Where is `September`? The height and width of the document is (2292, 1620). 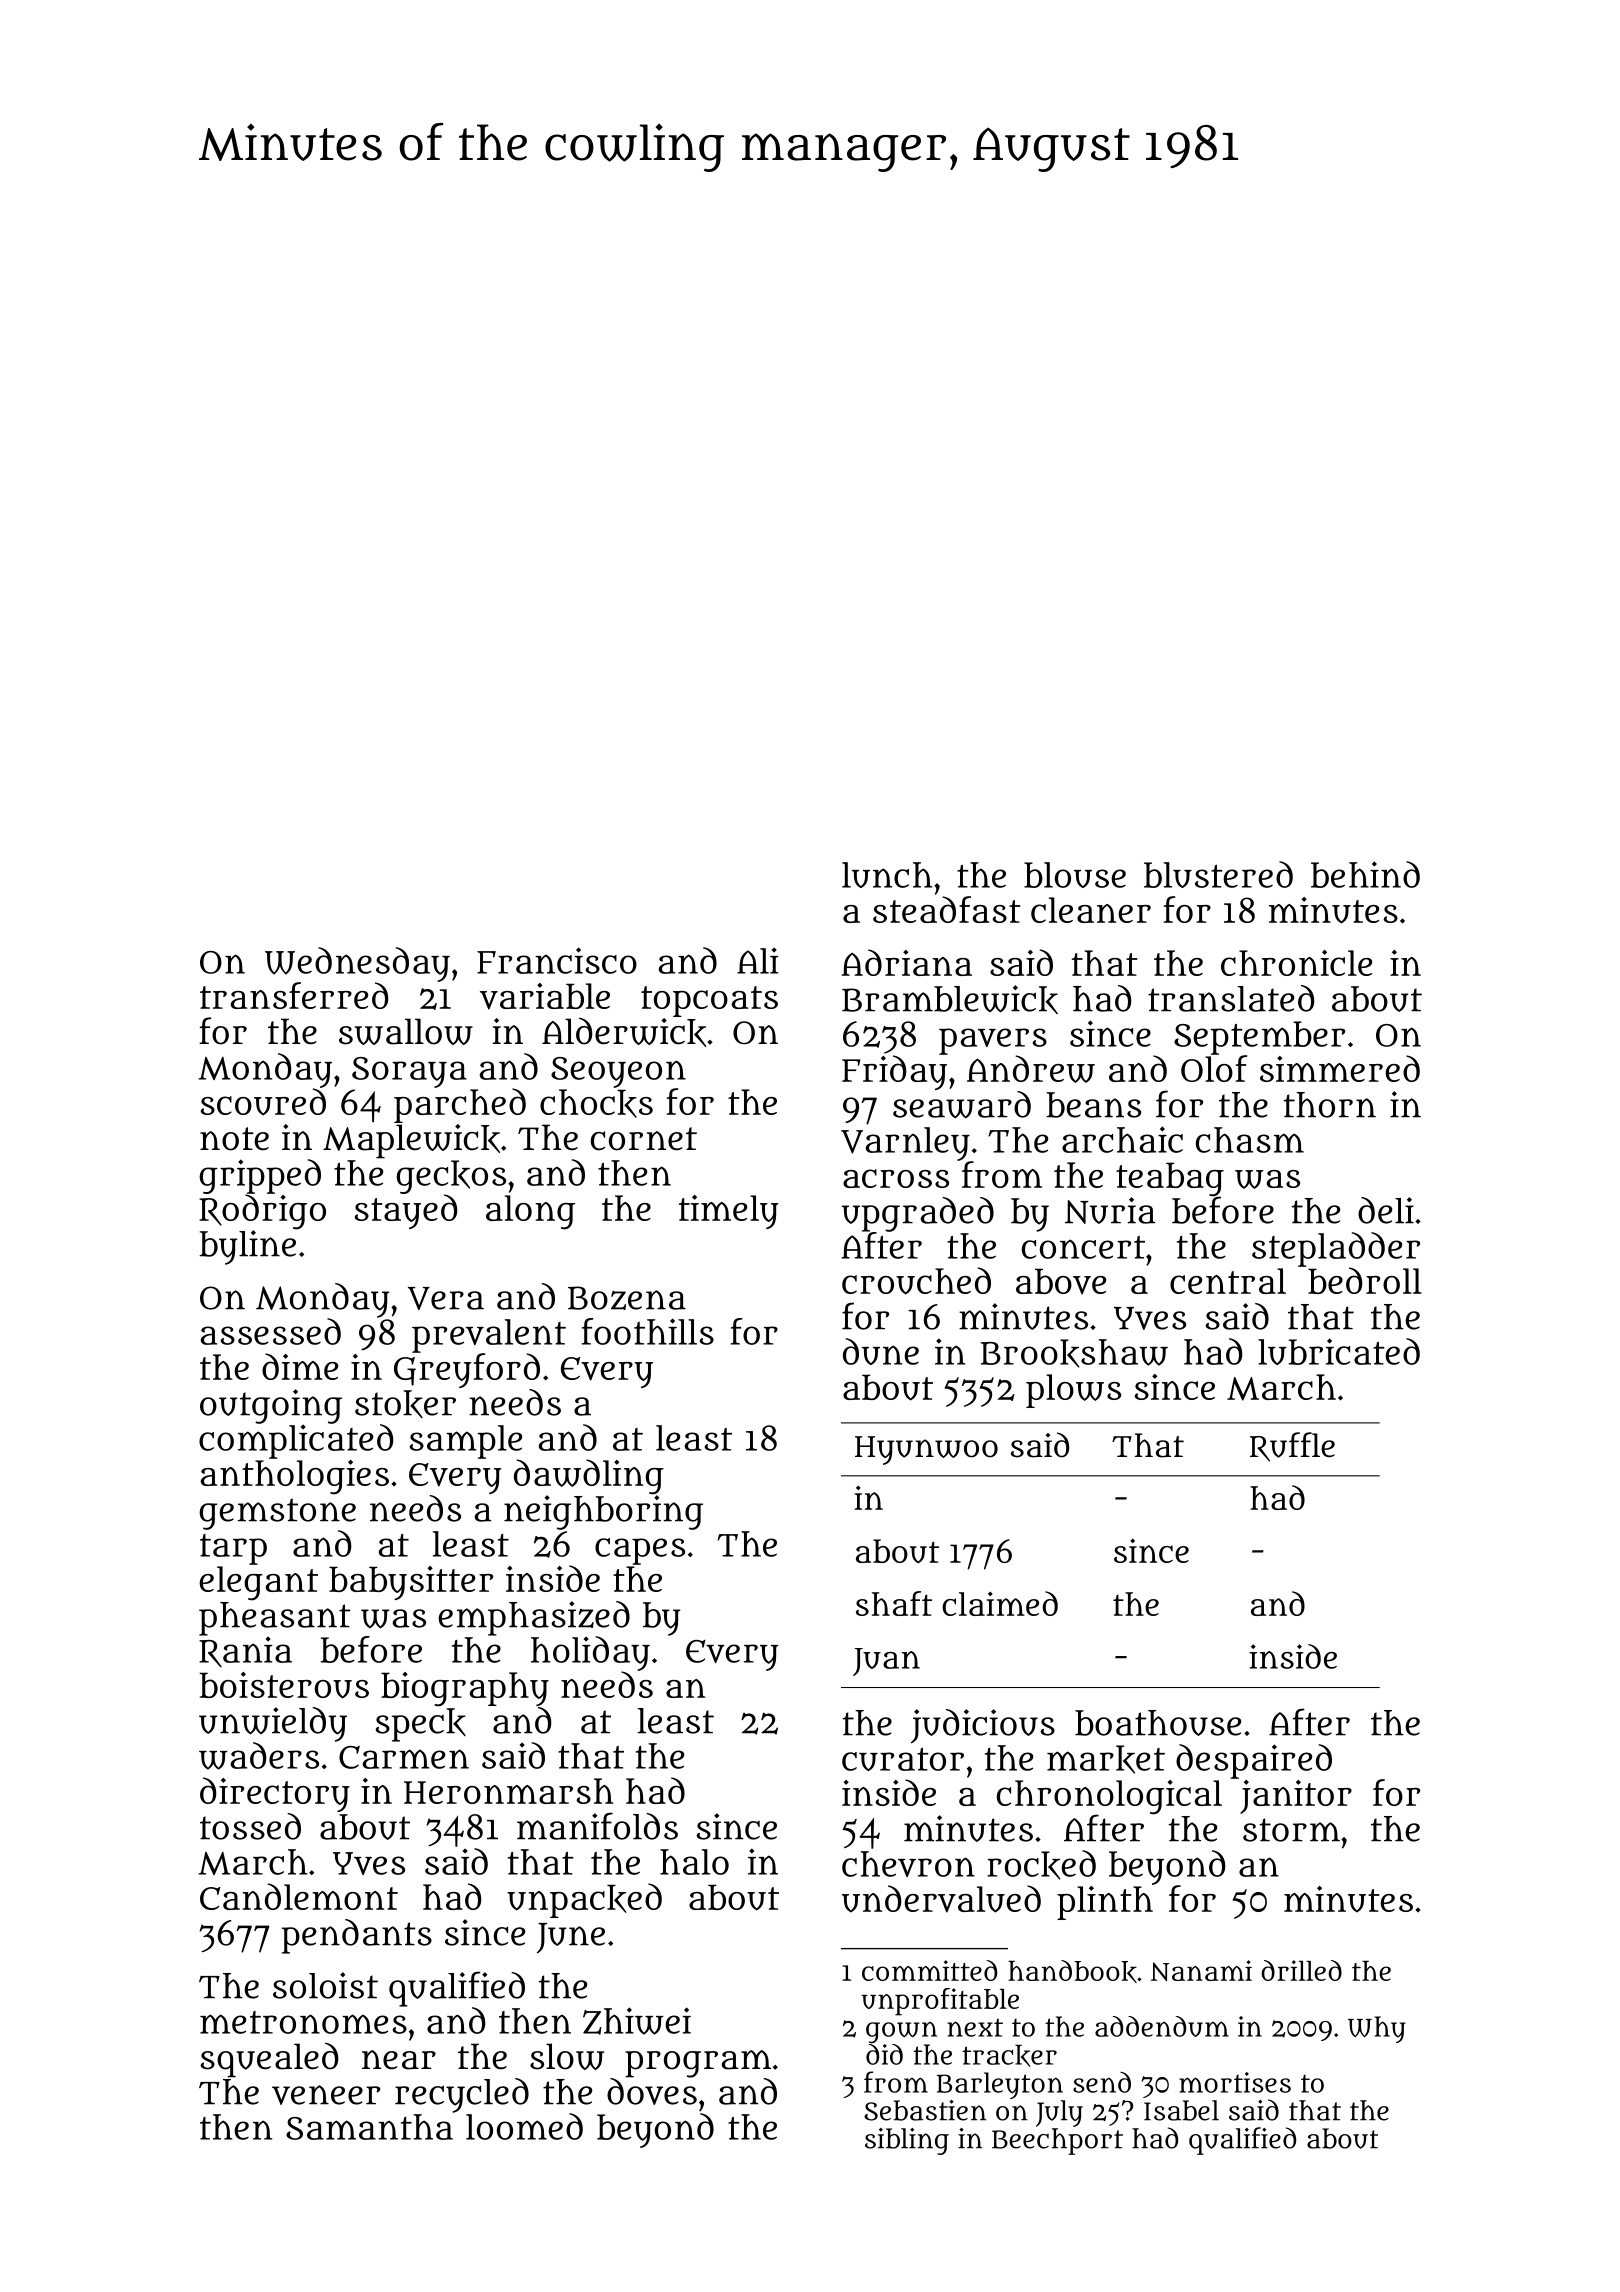 September is located at coordinates (1259, 1038).
